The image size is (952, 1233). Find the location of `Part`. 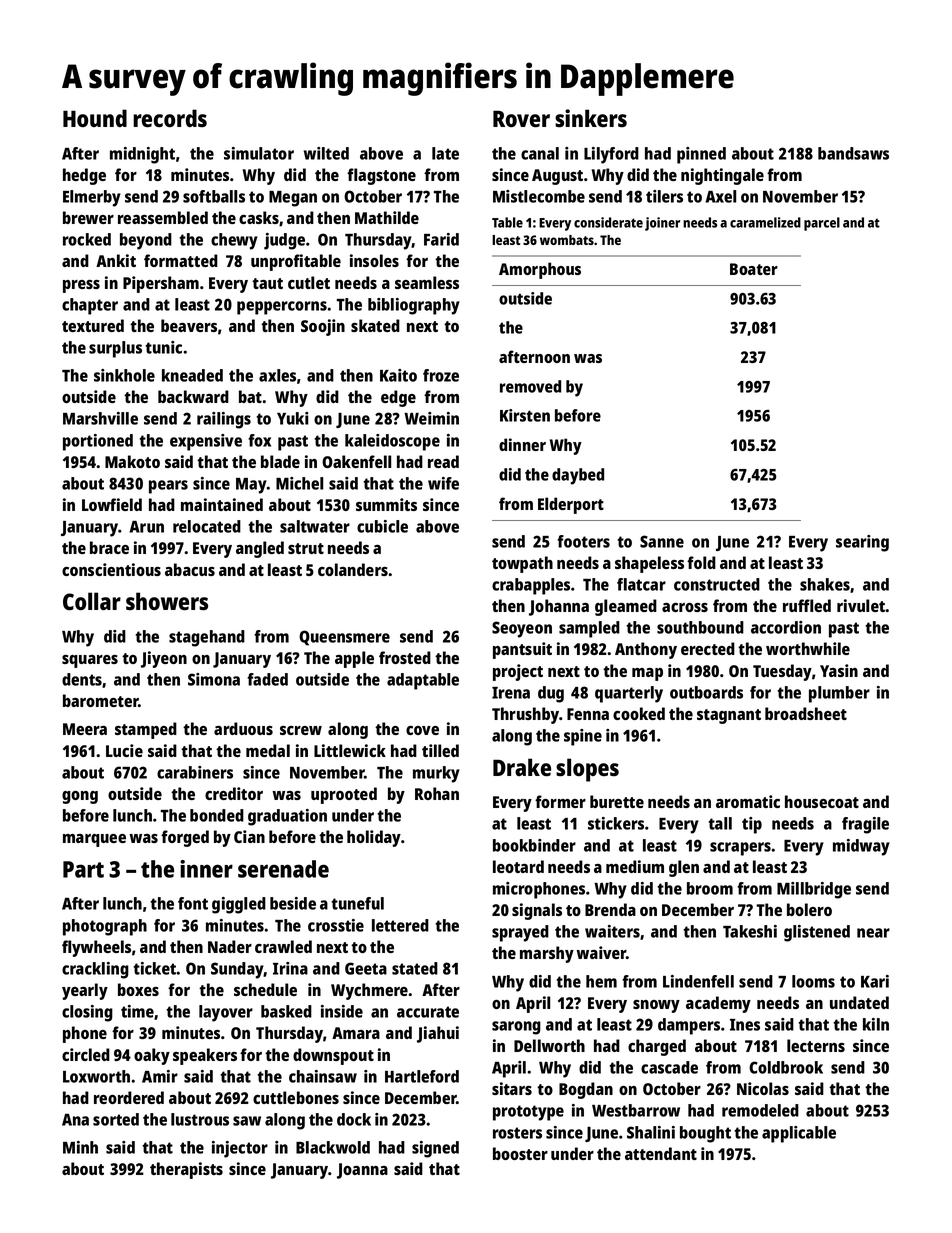

Part is located at coordinates (83, 869).
